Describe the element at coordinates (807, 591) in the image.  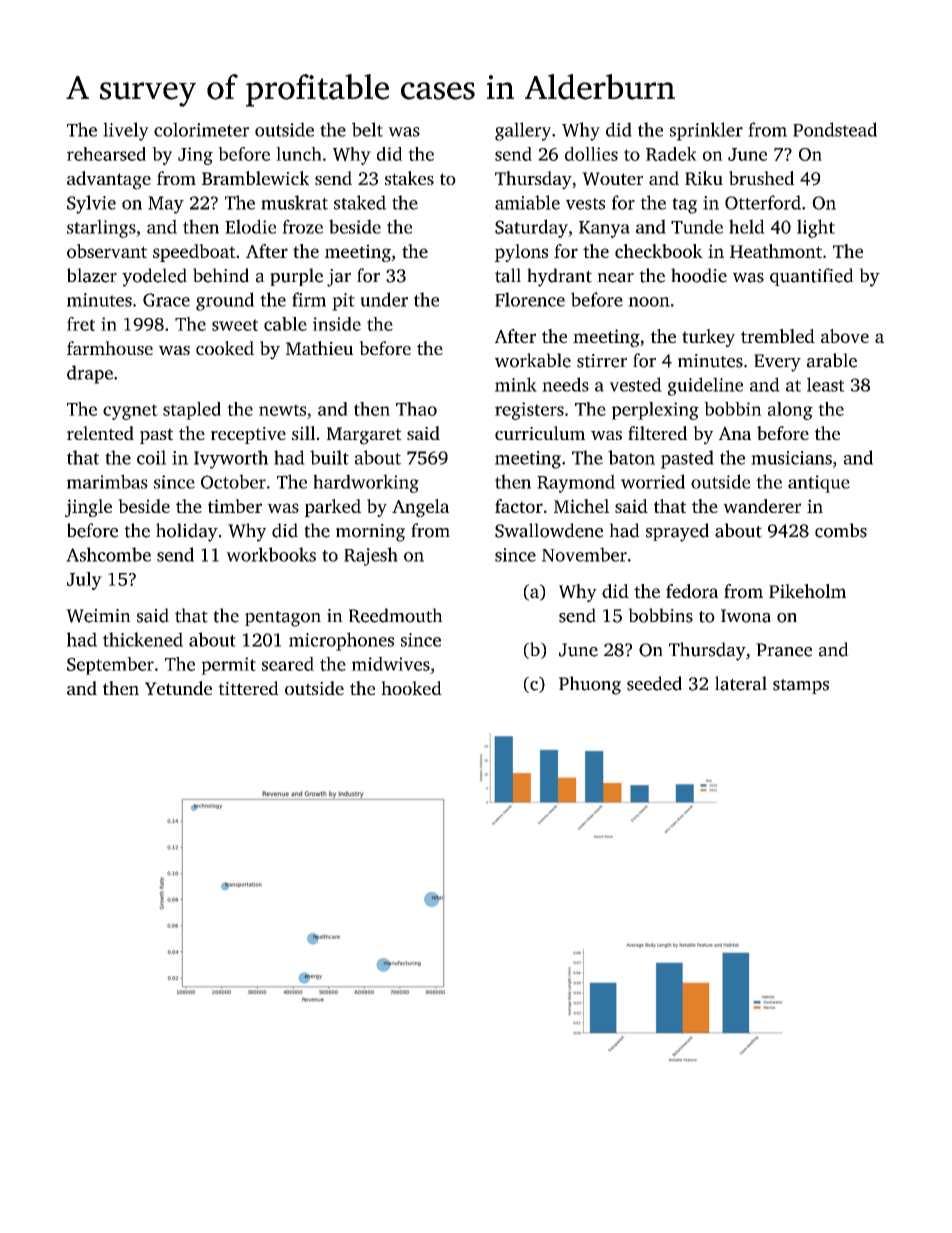
I see `Pikeholm` at that location.
